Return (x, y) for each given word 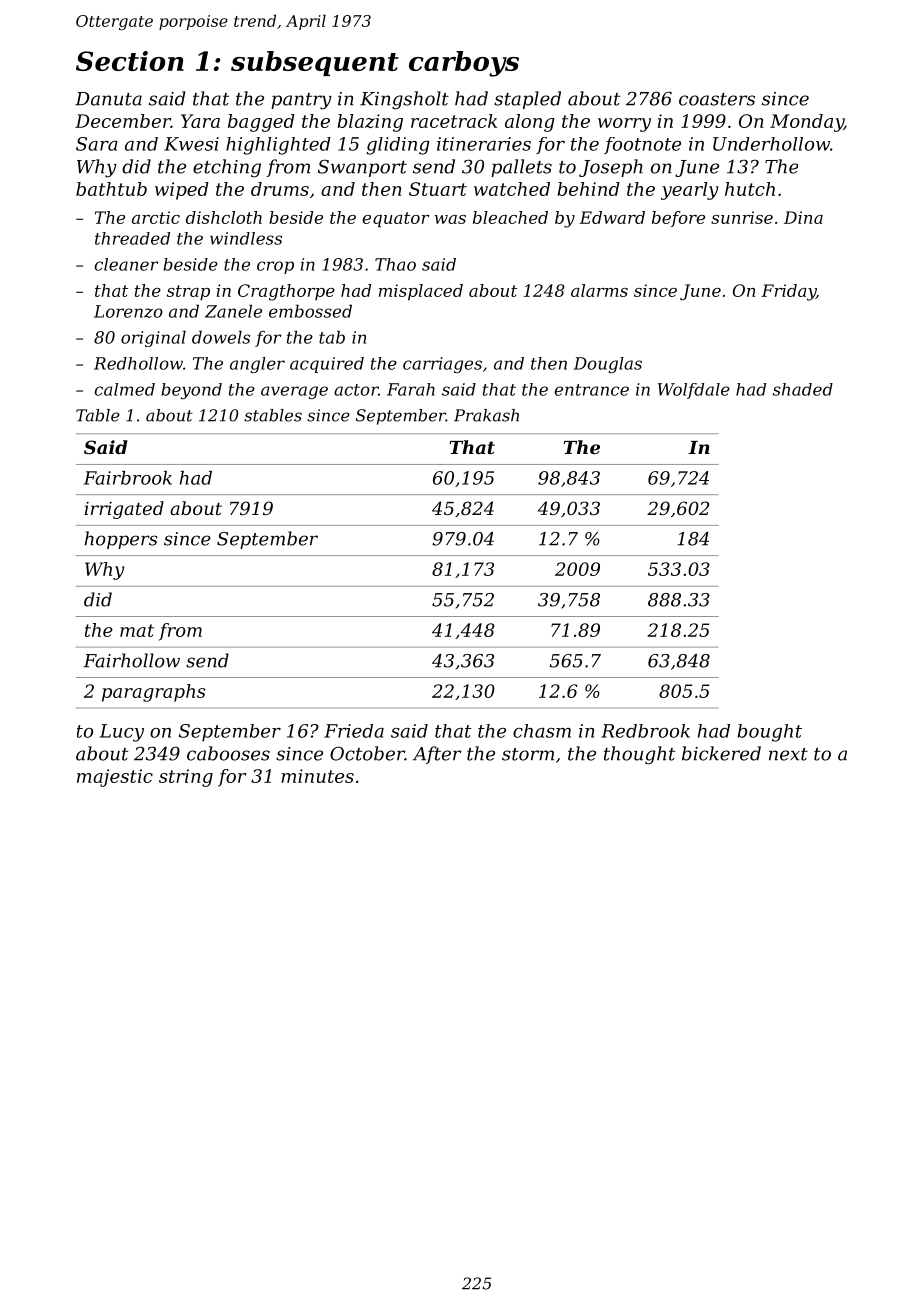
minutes (317, 776)
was (450, 219)
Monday (807, 123)
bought (769, 733)
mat (137, 630)
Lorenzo (128, 311)
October (367, 753)
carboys (464, 64)
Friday (788, 292)
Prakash (486, 415)
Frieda (354, 731)
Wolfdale (694, 391)
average (294, 392)
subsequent (315, 63)
